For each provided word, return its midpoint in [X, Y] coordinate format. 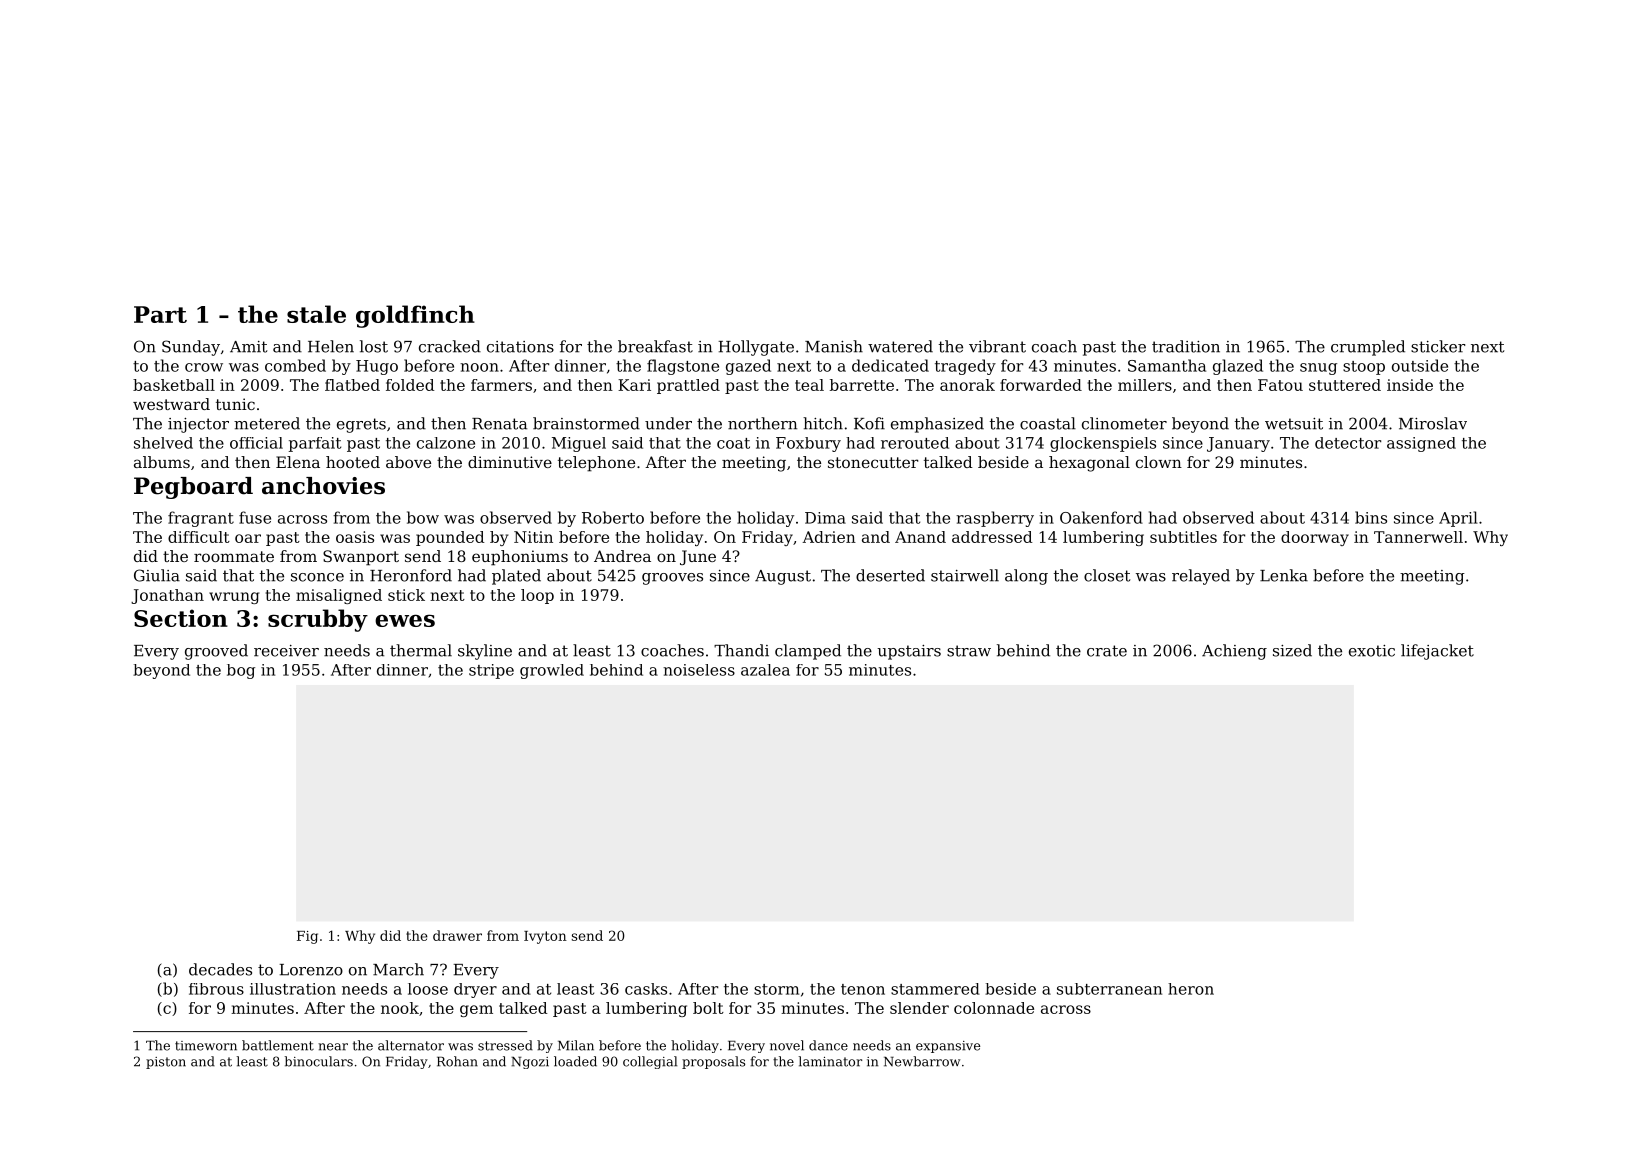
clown [1159, 462]
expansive [948, 1047]
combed [295, 365]
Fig [307, 937]
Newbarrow [922, 1061]
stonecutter [873, 462]
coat [733, 443]
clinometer [1124, 423]
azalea [765, 670]
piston [166, 1063]
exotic [1372, 651]
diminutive [510, 462]
